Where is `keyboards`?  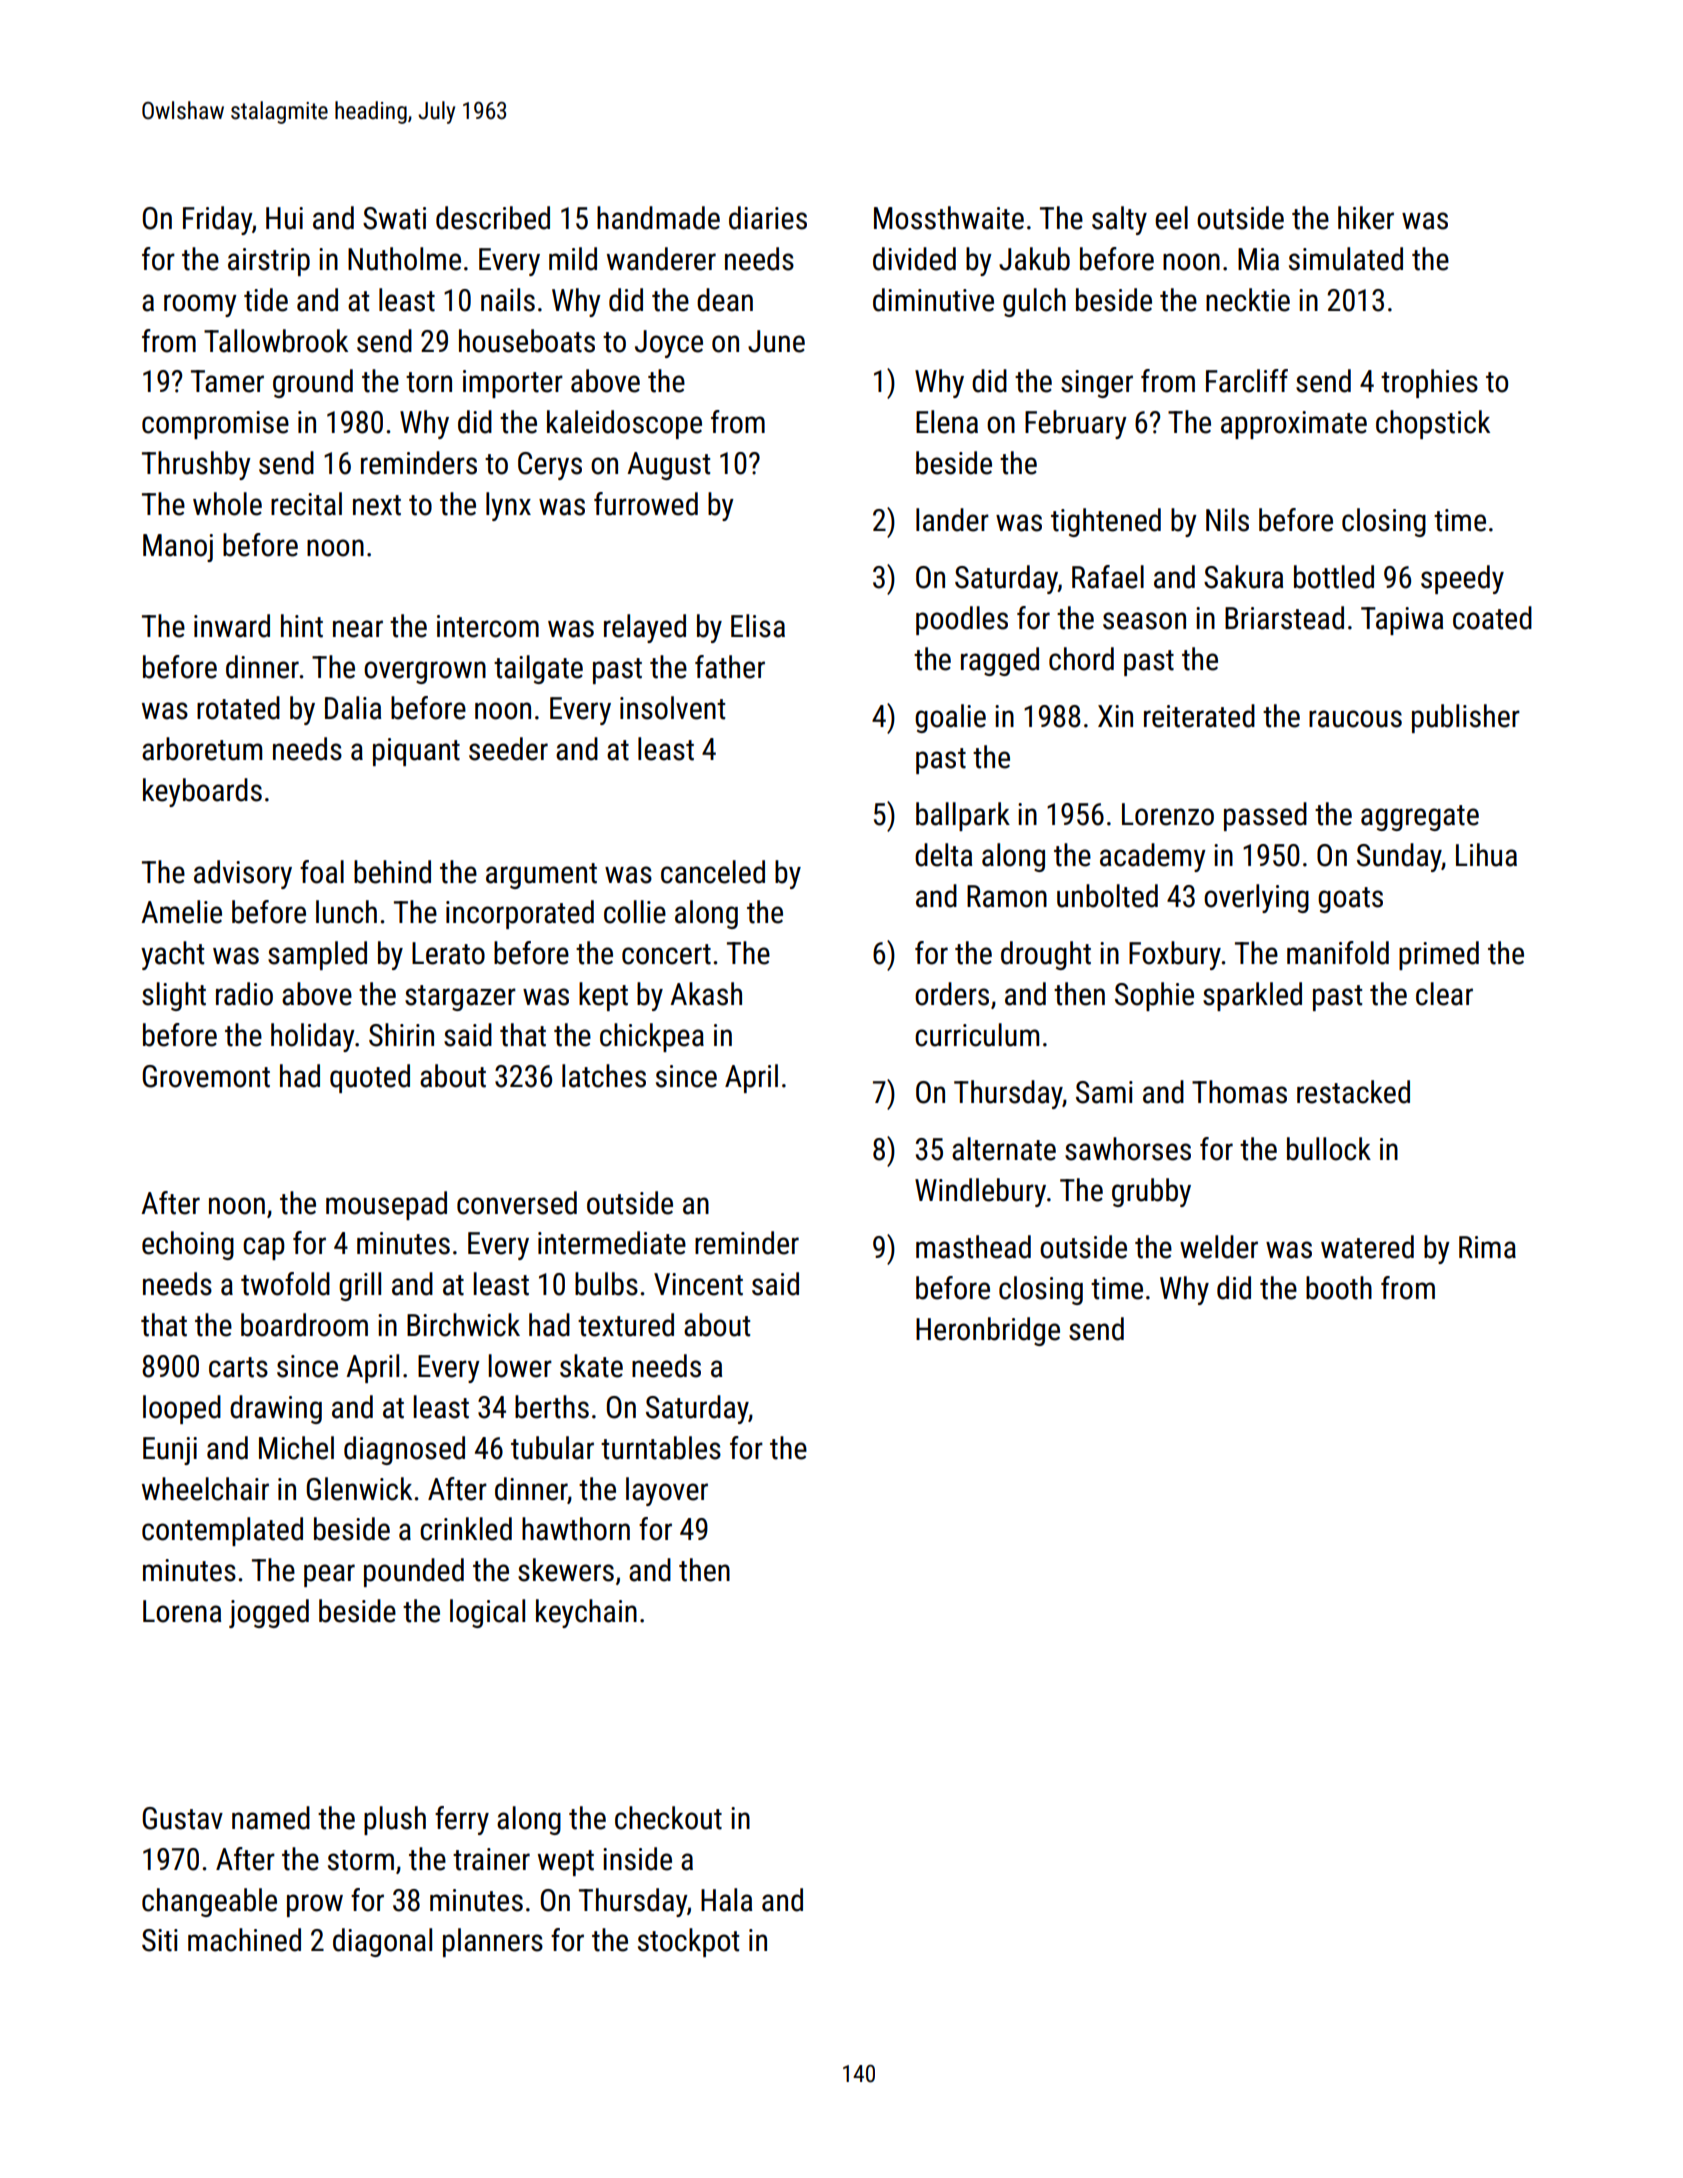
keyboards is located at coordinates (202, 792).
